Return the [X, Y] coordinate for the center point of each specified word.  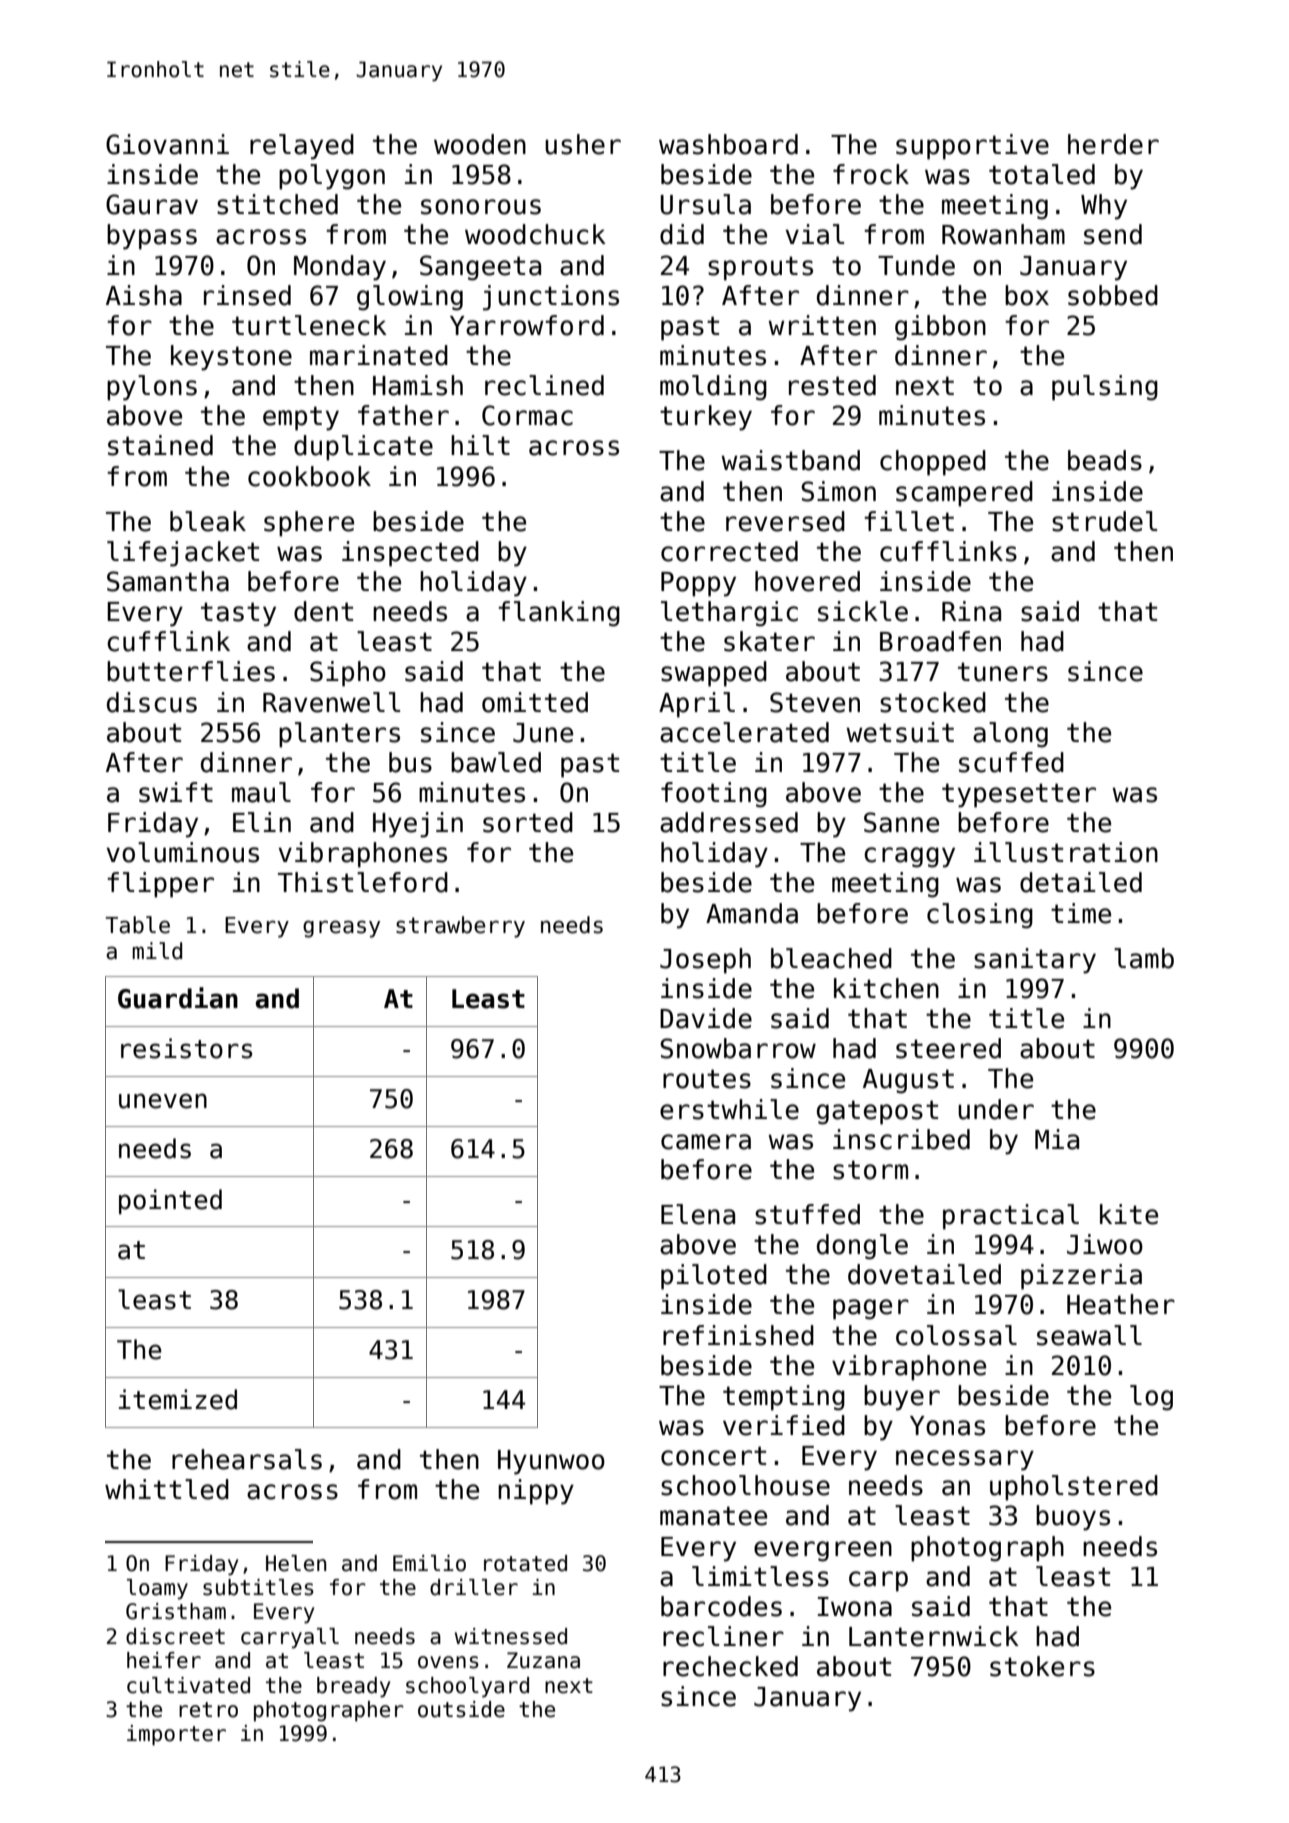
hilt [480, 445]
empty [301, 418]
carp [878, 1581]
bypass [152, 237]
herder [1113, 144]
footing [714, 795]
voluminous [182, 852]
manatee [713, 1516]
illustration [1066, 852]
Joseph [705, 961]
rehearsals [247, 1459]
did [682, 234]
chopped [933, 463]
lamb [1144, 958]
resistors [186, 1048]
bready [353, 1687]
